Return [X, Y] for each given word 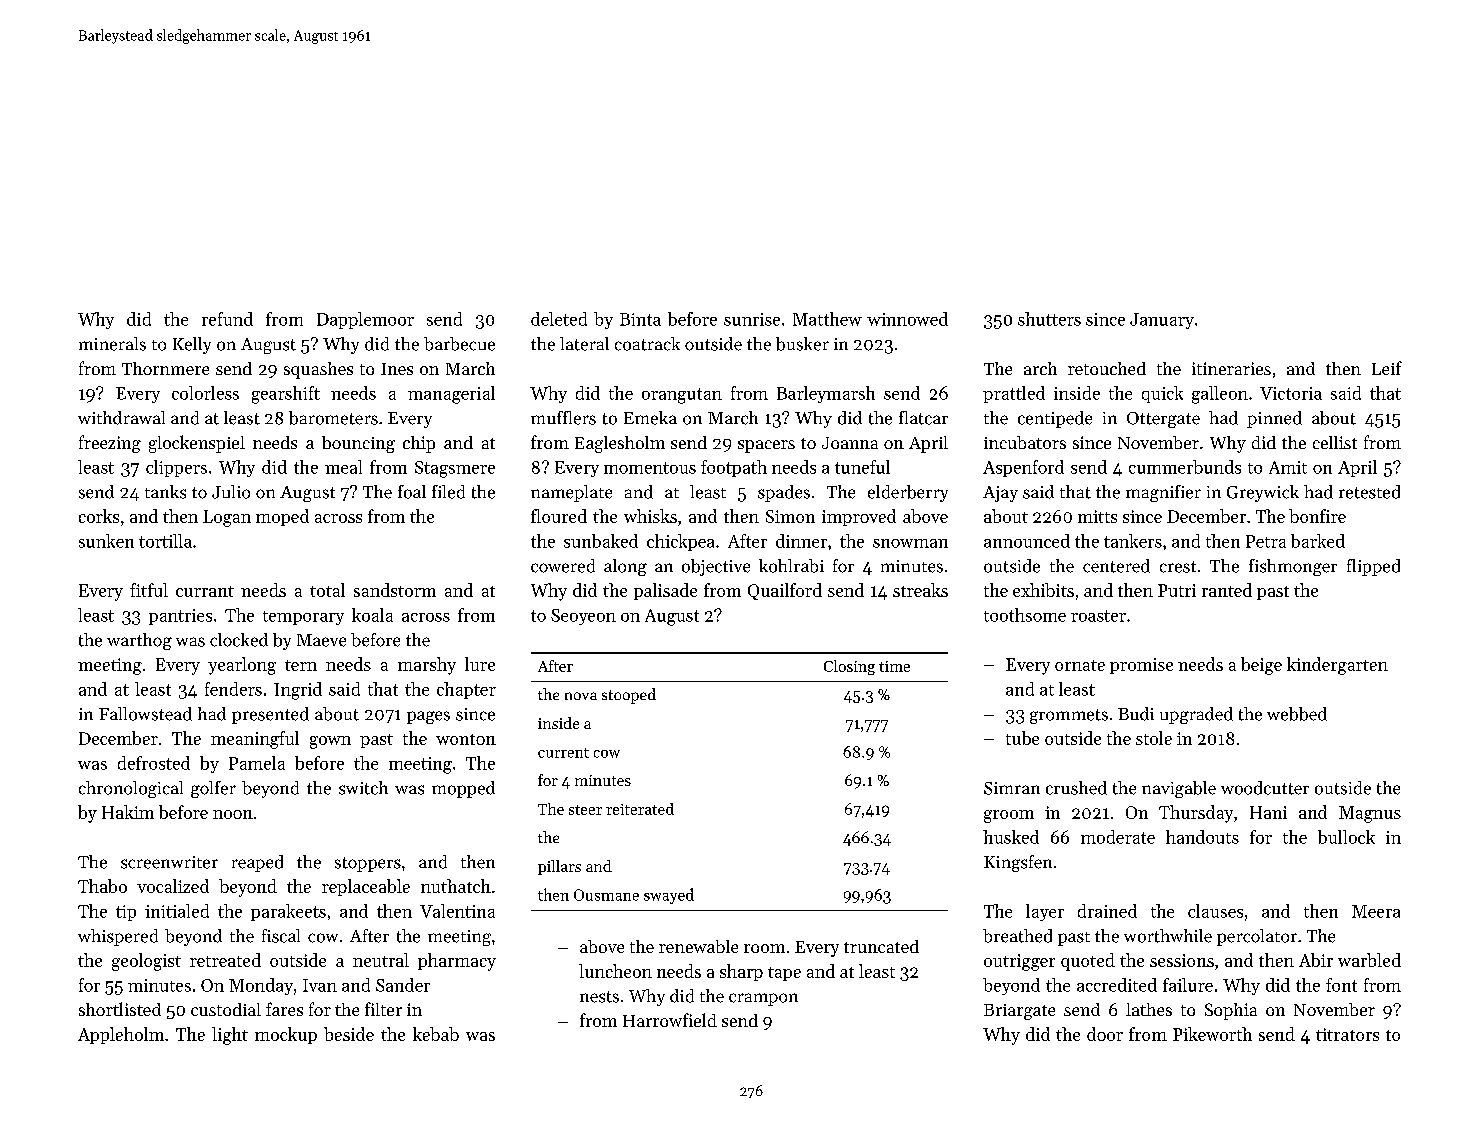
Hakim [128, 812]
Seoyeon [583, 617]
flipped [1373, 567]
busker [802, 344]
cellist [1335, 442]
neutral [381, 960]
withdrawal [121, 418]
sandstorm [395, 590]
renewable [698, 946]
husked [1011, 837]
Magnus [1370, 814]
